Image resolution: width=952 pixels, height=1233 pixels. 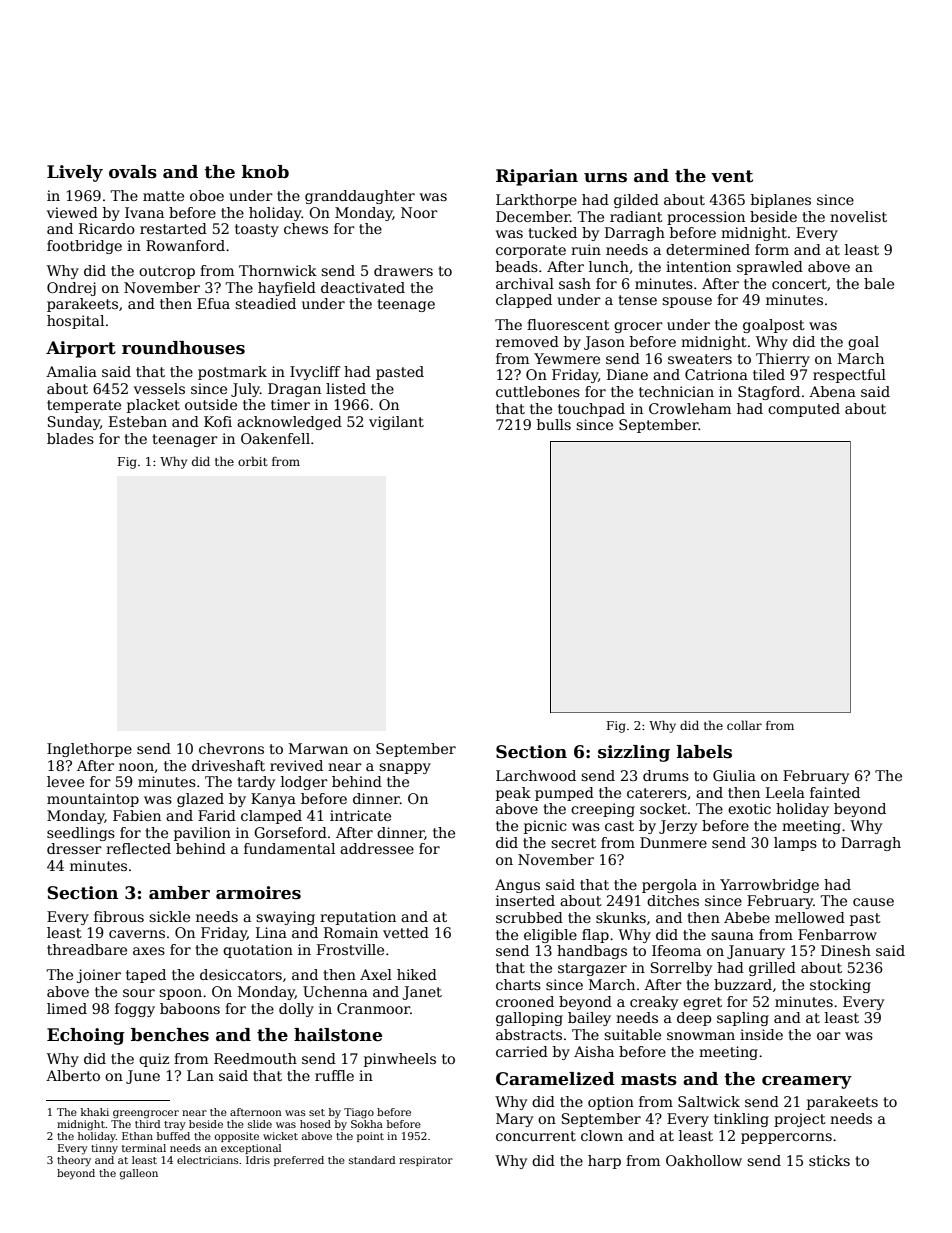 What do you see at coordinates (829, 1160) in the screenshot?
I see `sticks` at bounding box center [829, 1160].
